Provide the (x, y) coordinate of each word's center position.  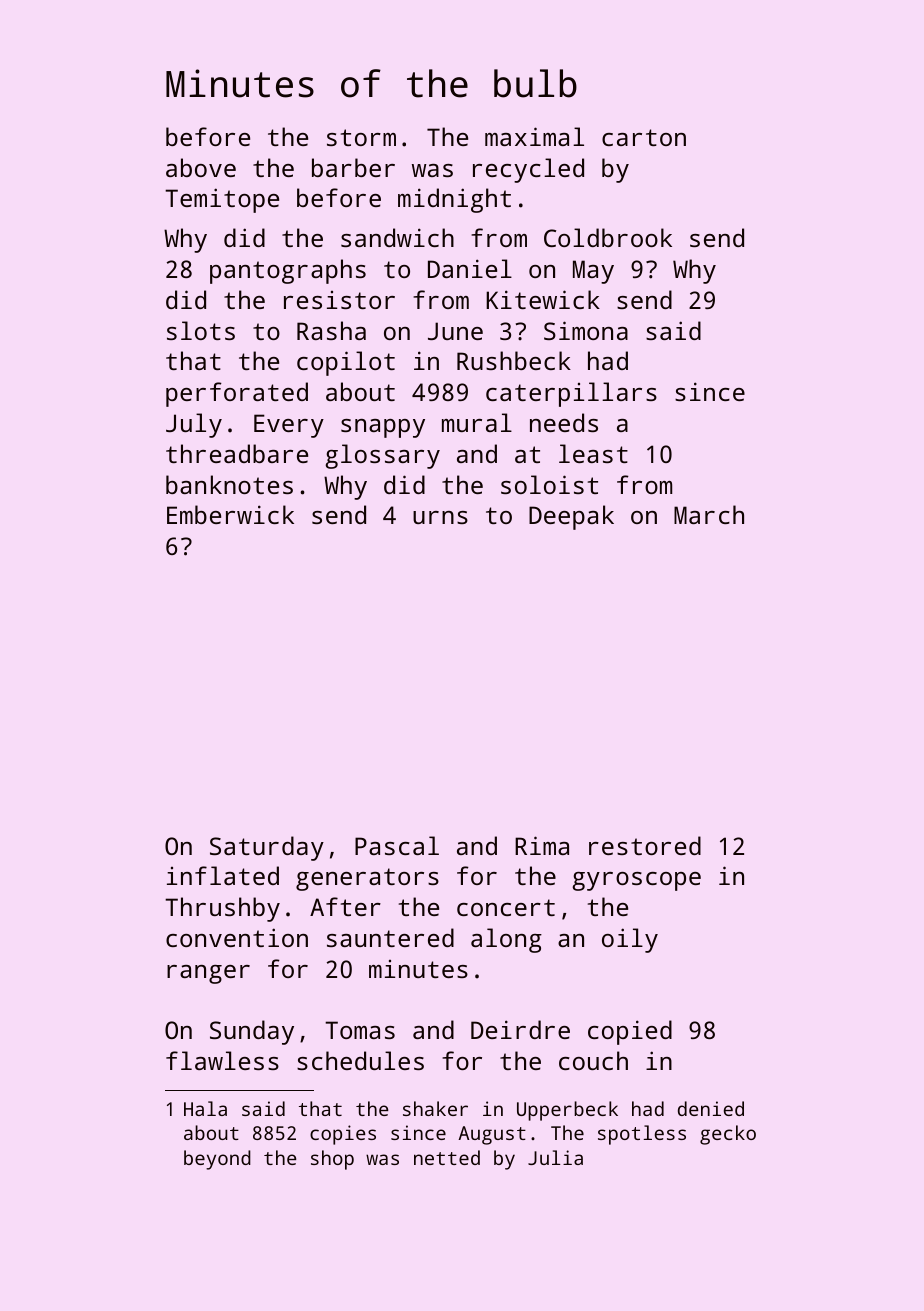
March (709, 514)
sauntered (390, 937)
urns (440, 517)
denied (711, 1108)
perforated (237, 394)
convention (237, 937)
